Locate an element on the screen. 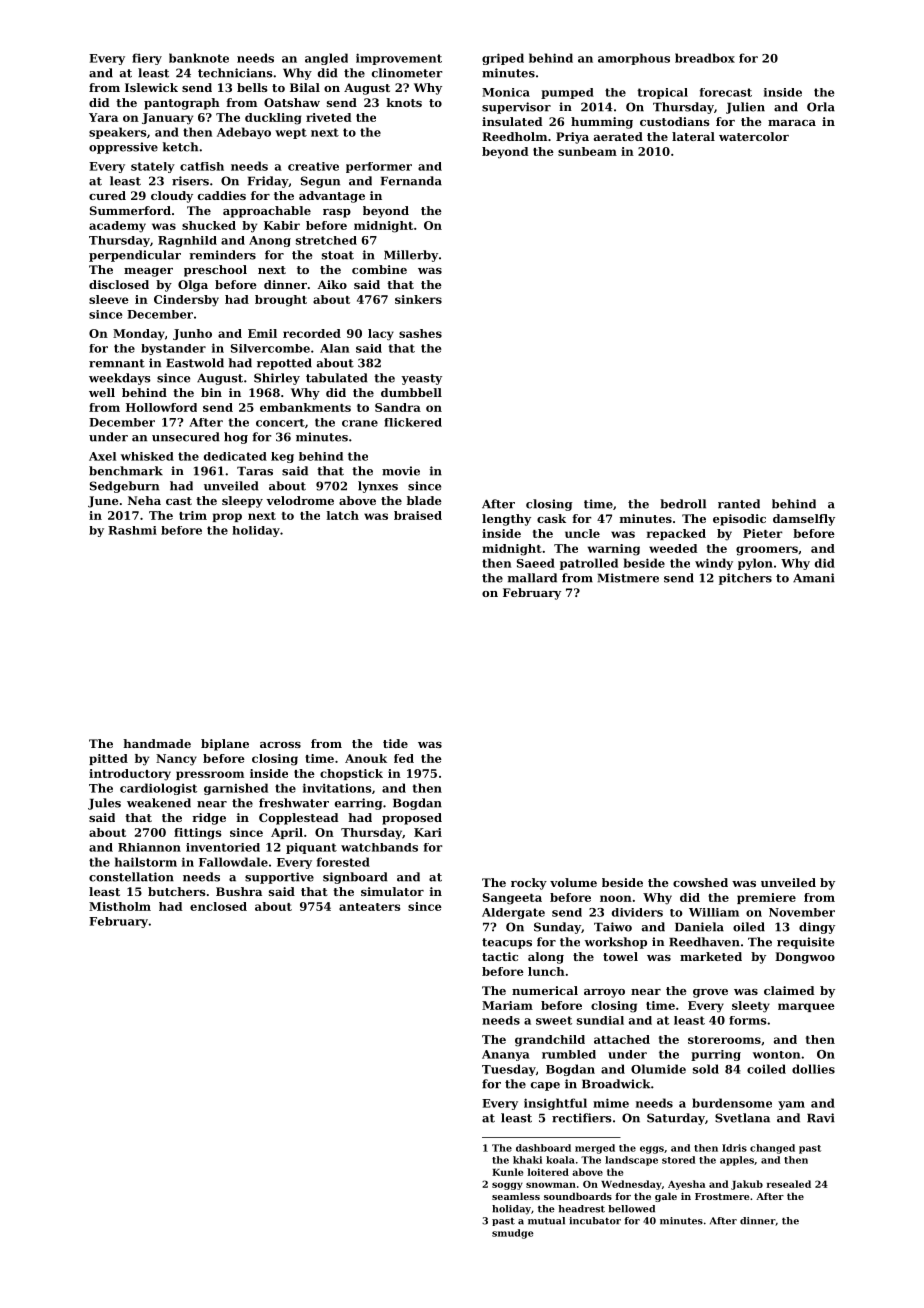  enclosed is located at coordinates (218, 906).
